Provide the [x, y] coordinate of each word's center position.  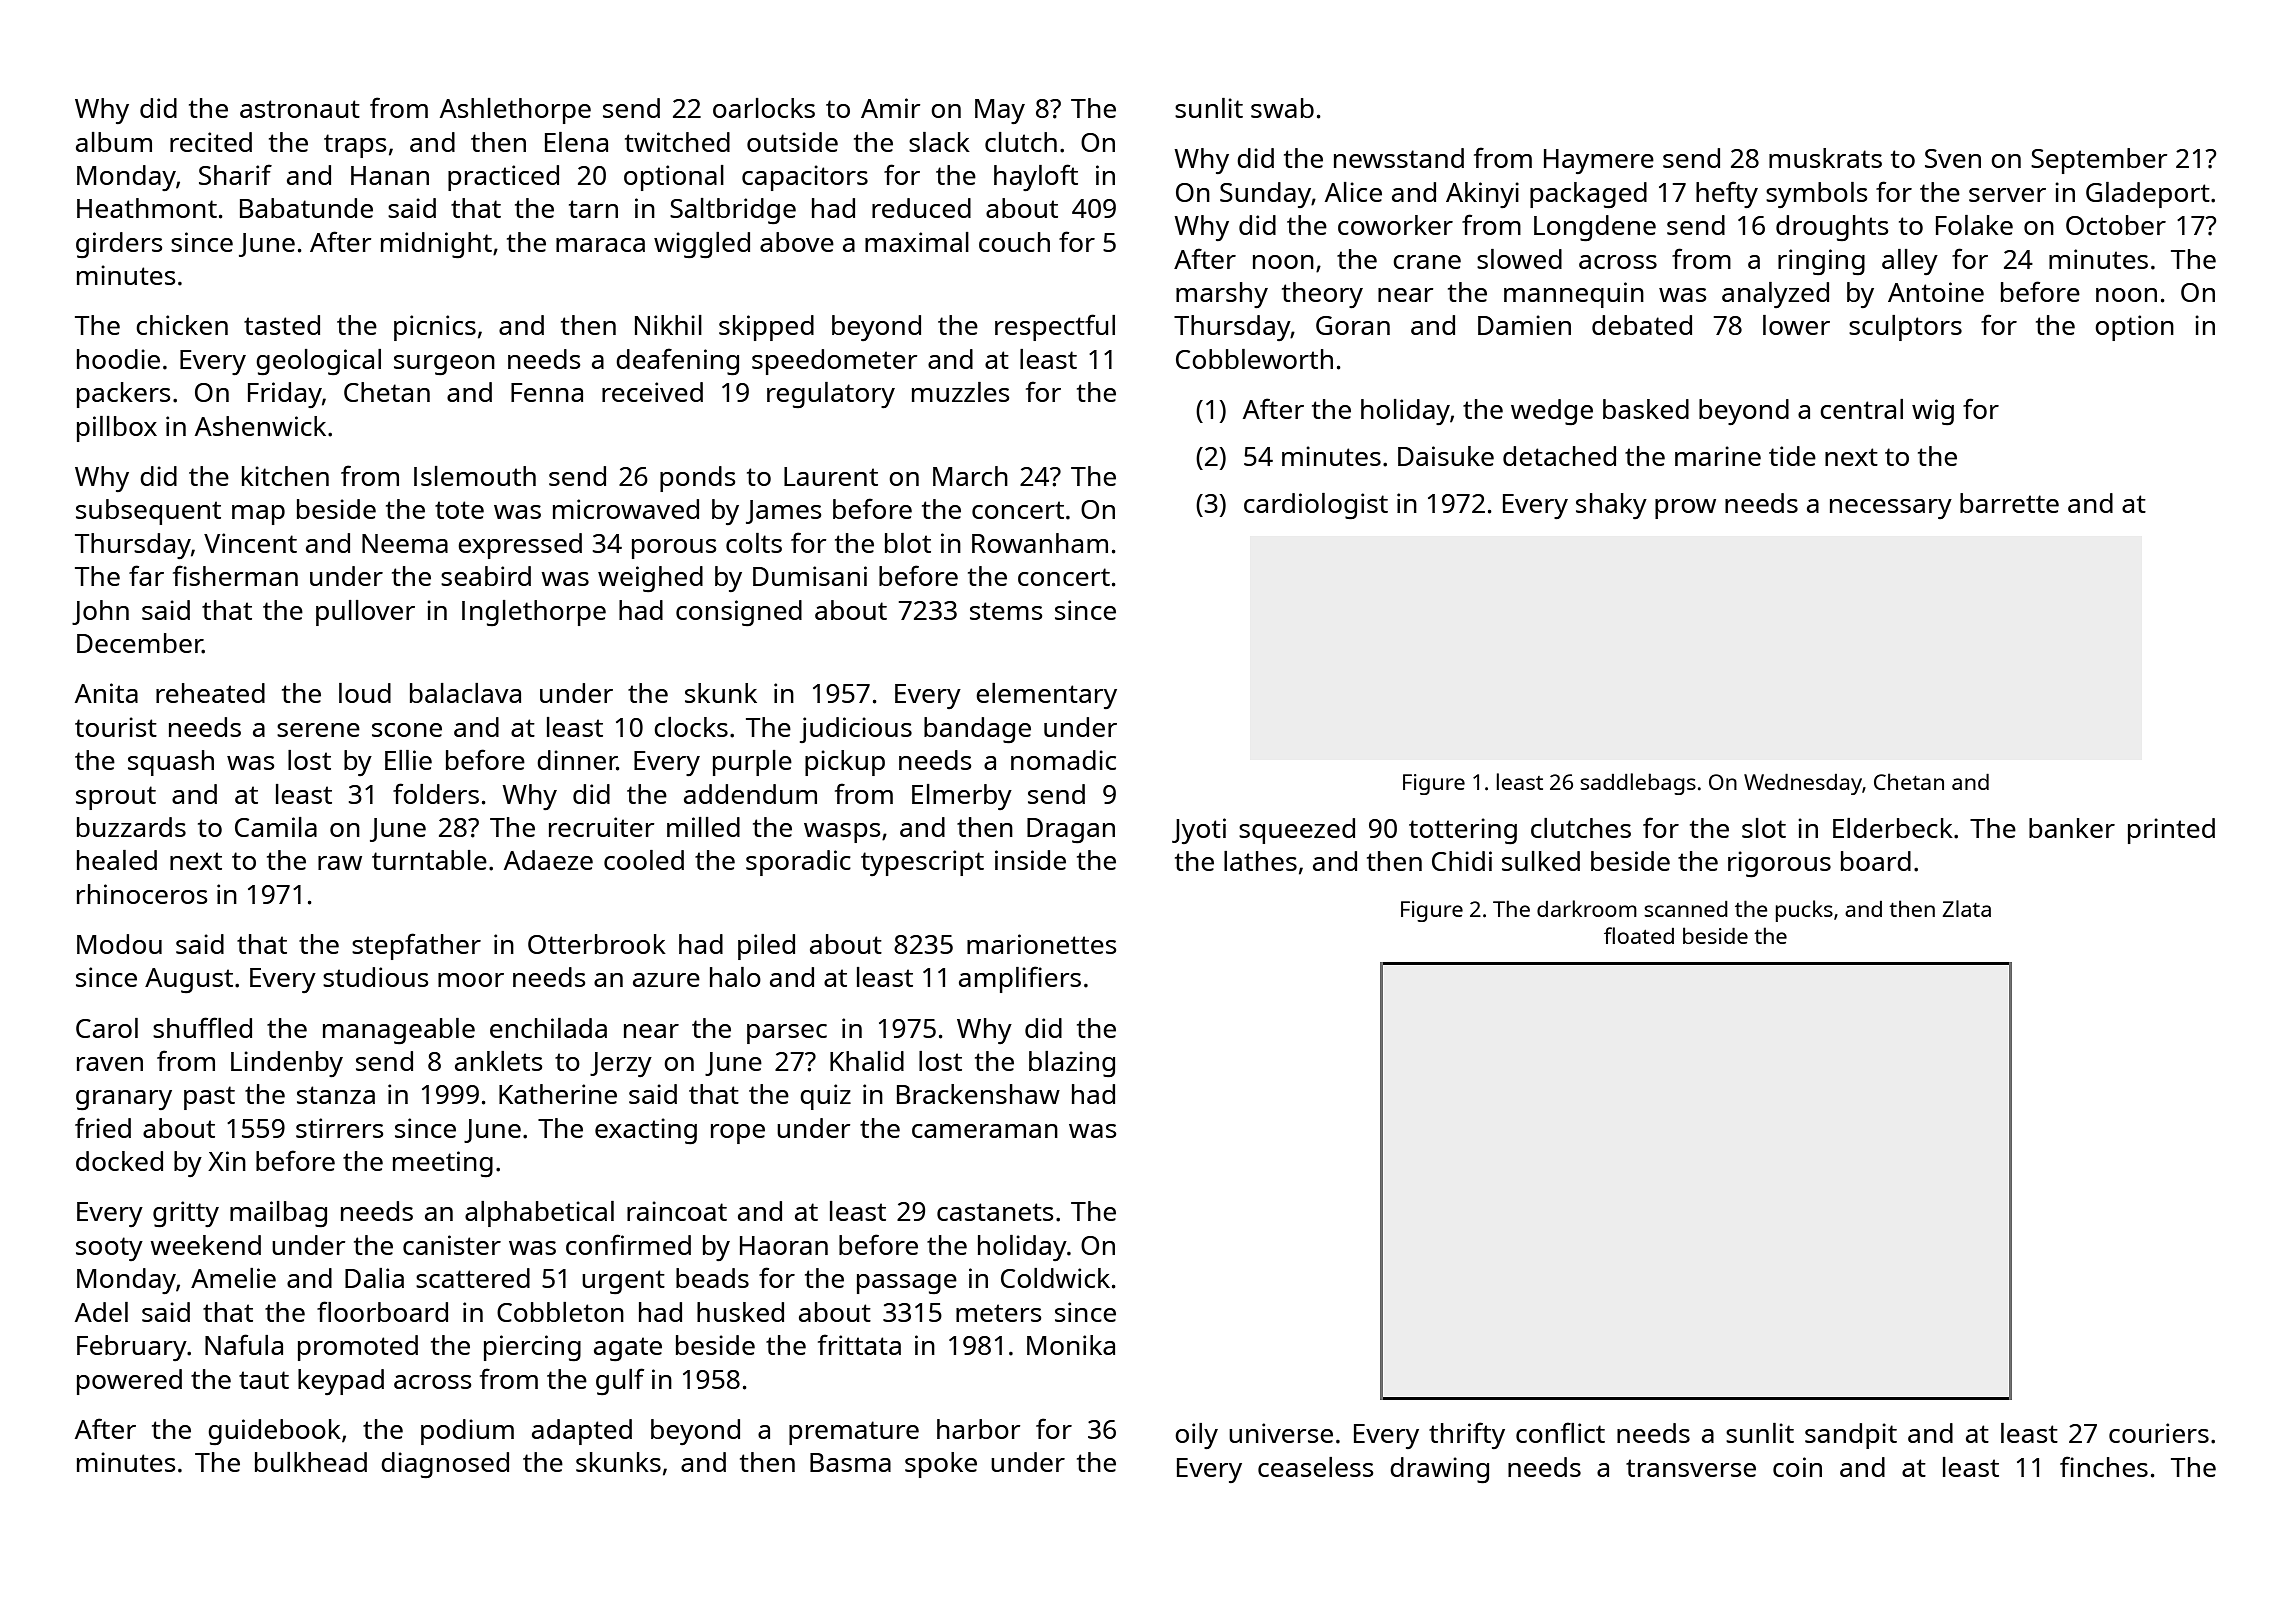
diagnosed [445, 1465]
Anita [106, 693]
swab [1282, 108]
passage [907, 1284]
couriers [2159, 1433]
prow [1685, 509]
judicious [856, 730]
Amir [891, 108]
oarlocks [764, 108]
